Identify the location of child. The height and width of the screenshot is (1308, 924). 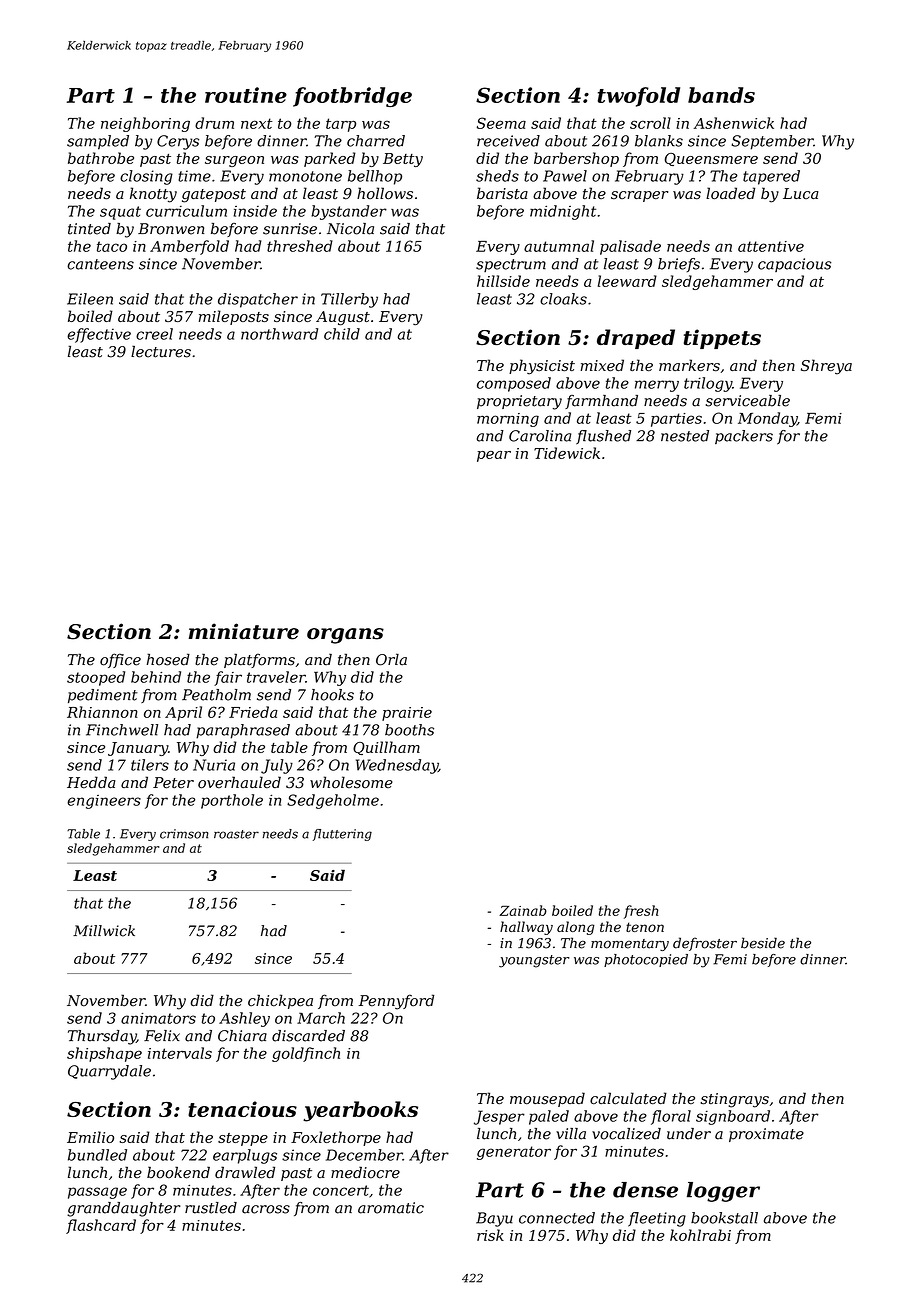
(342, 334).
